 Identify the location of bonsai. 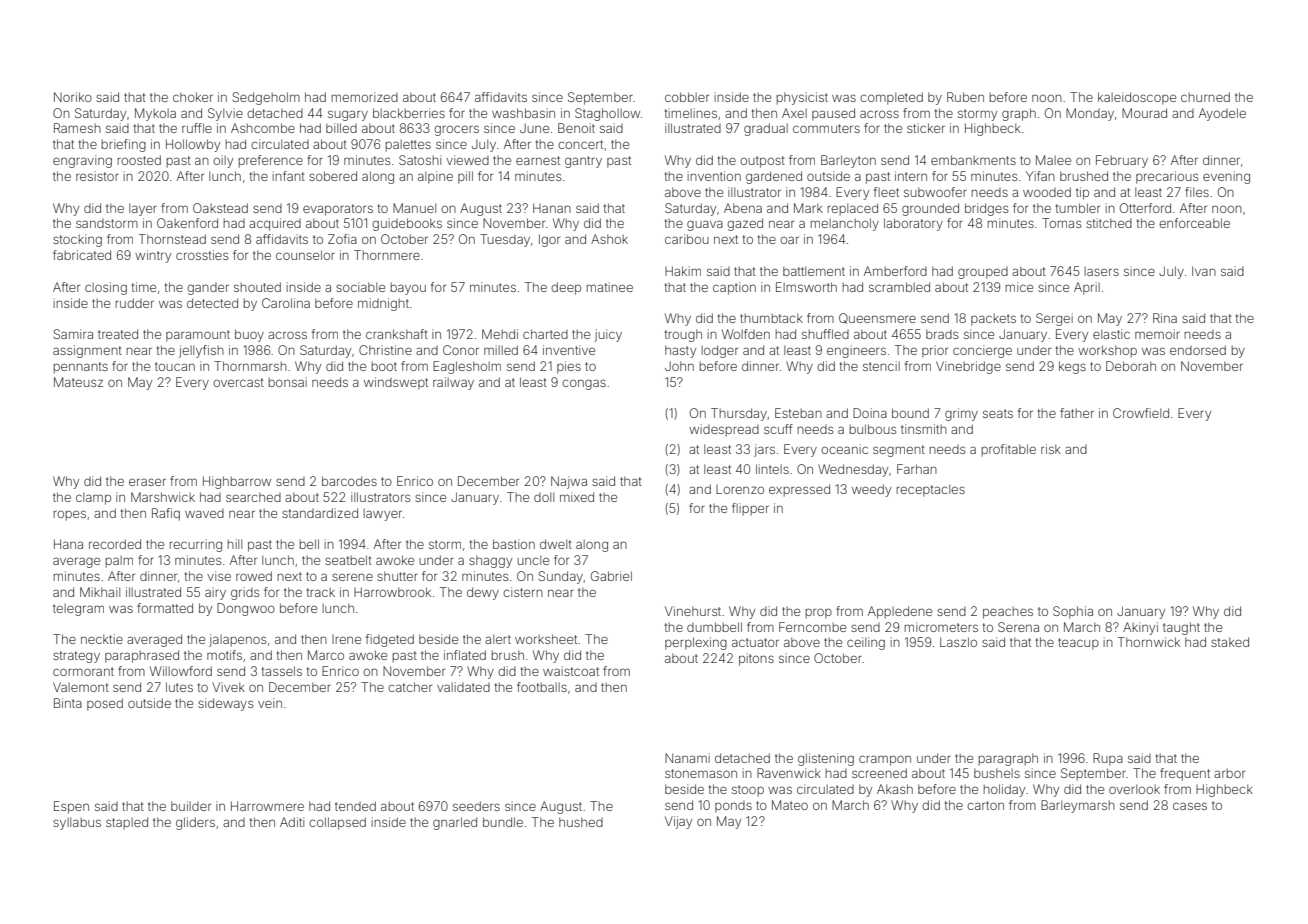
(288, 382).
